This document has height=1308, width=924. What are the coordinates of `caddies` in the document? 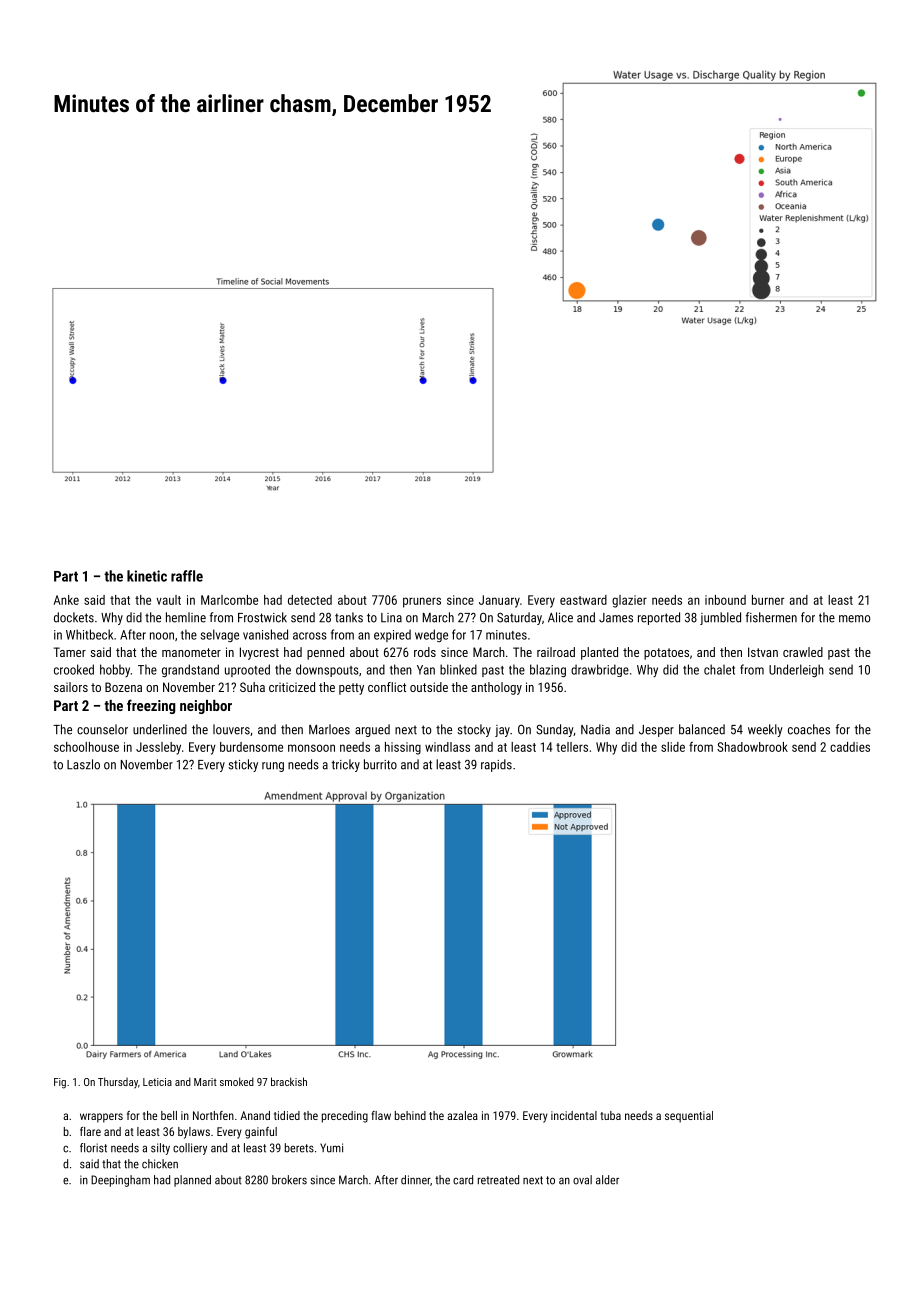 It's located at (850, 747).
